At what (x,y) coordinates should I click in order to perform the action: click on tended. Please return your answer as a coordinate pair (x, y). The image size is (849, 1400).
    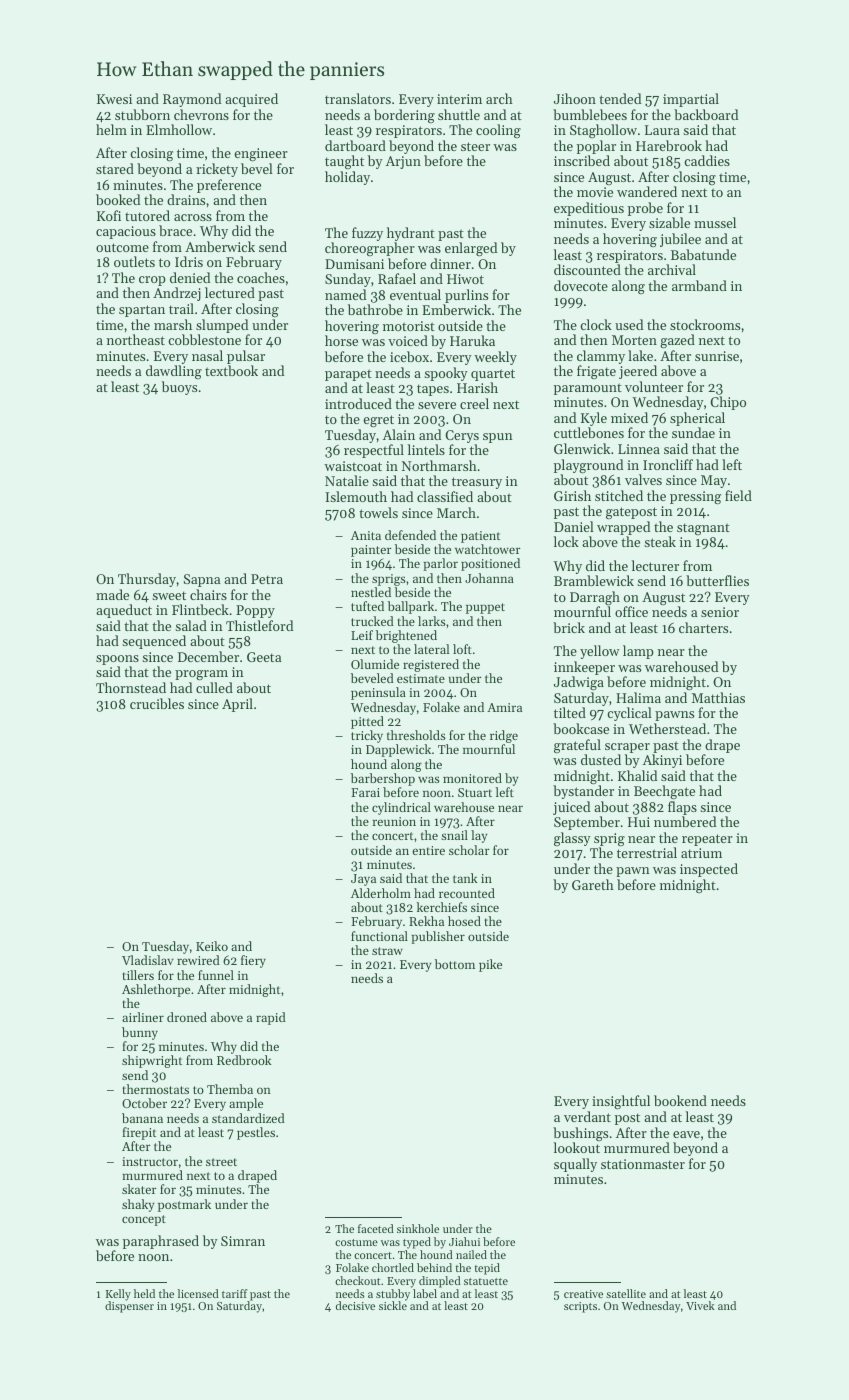
    Looking at the image, I should click on (620, 98).
